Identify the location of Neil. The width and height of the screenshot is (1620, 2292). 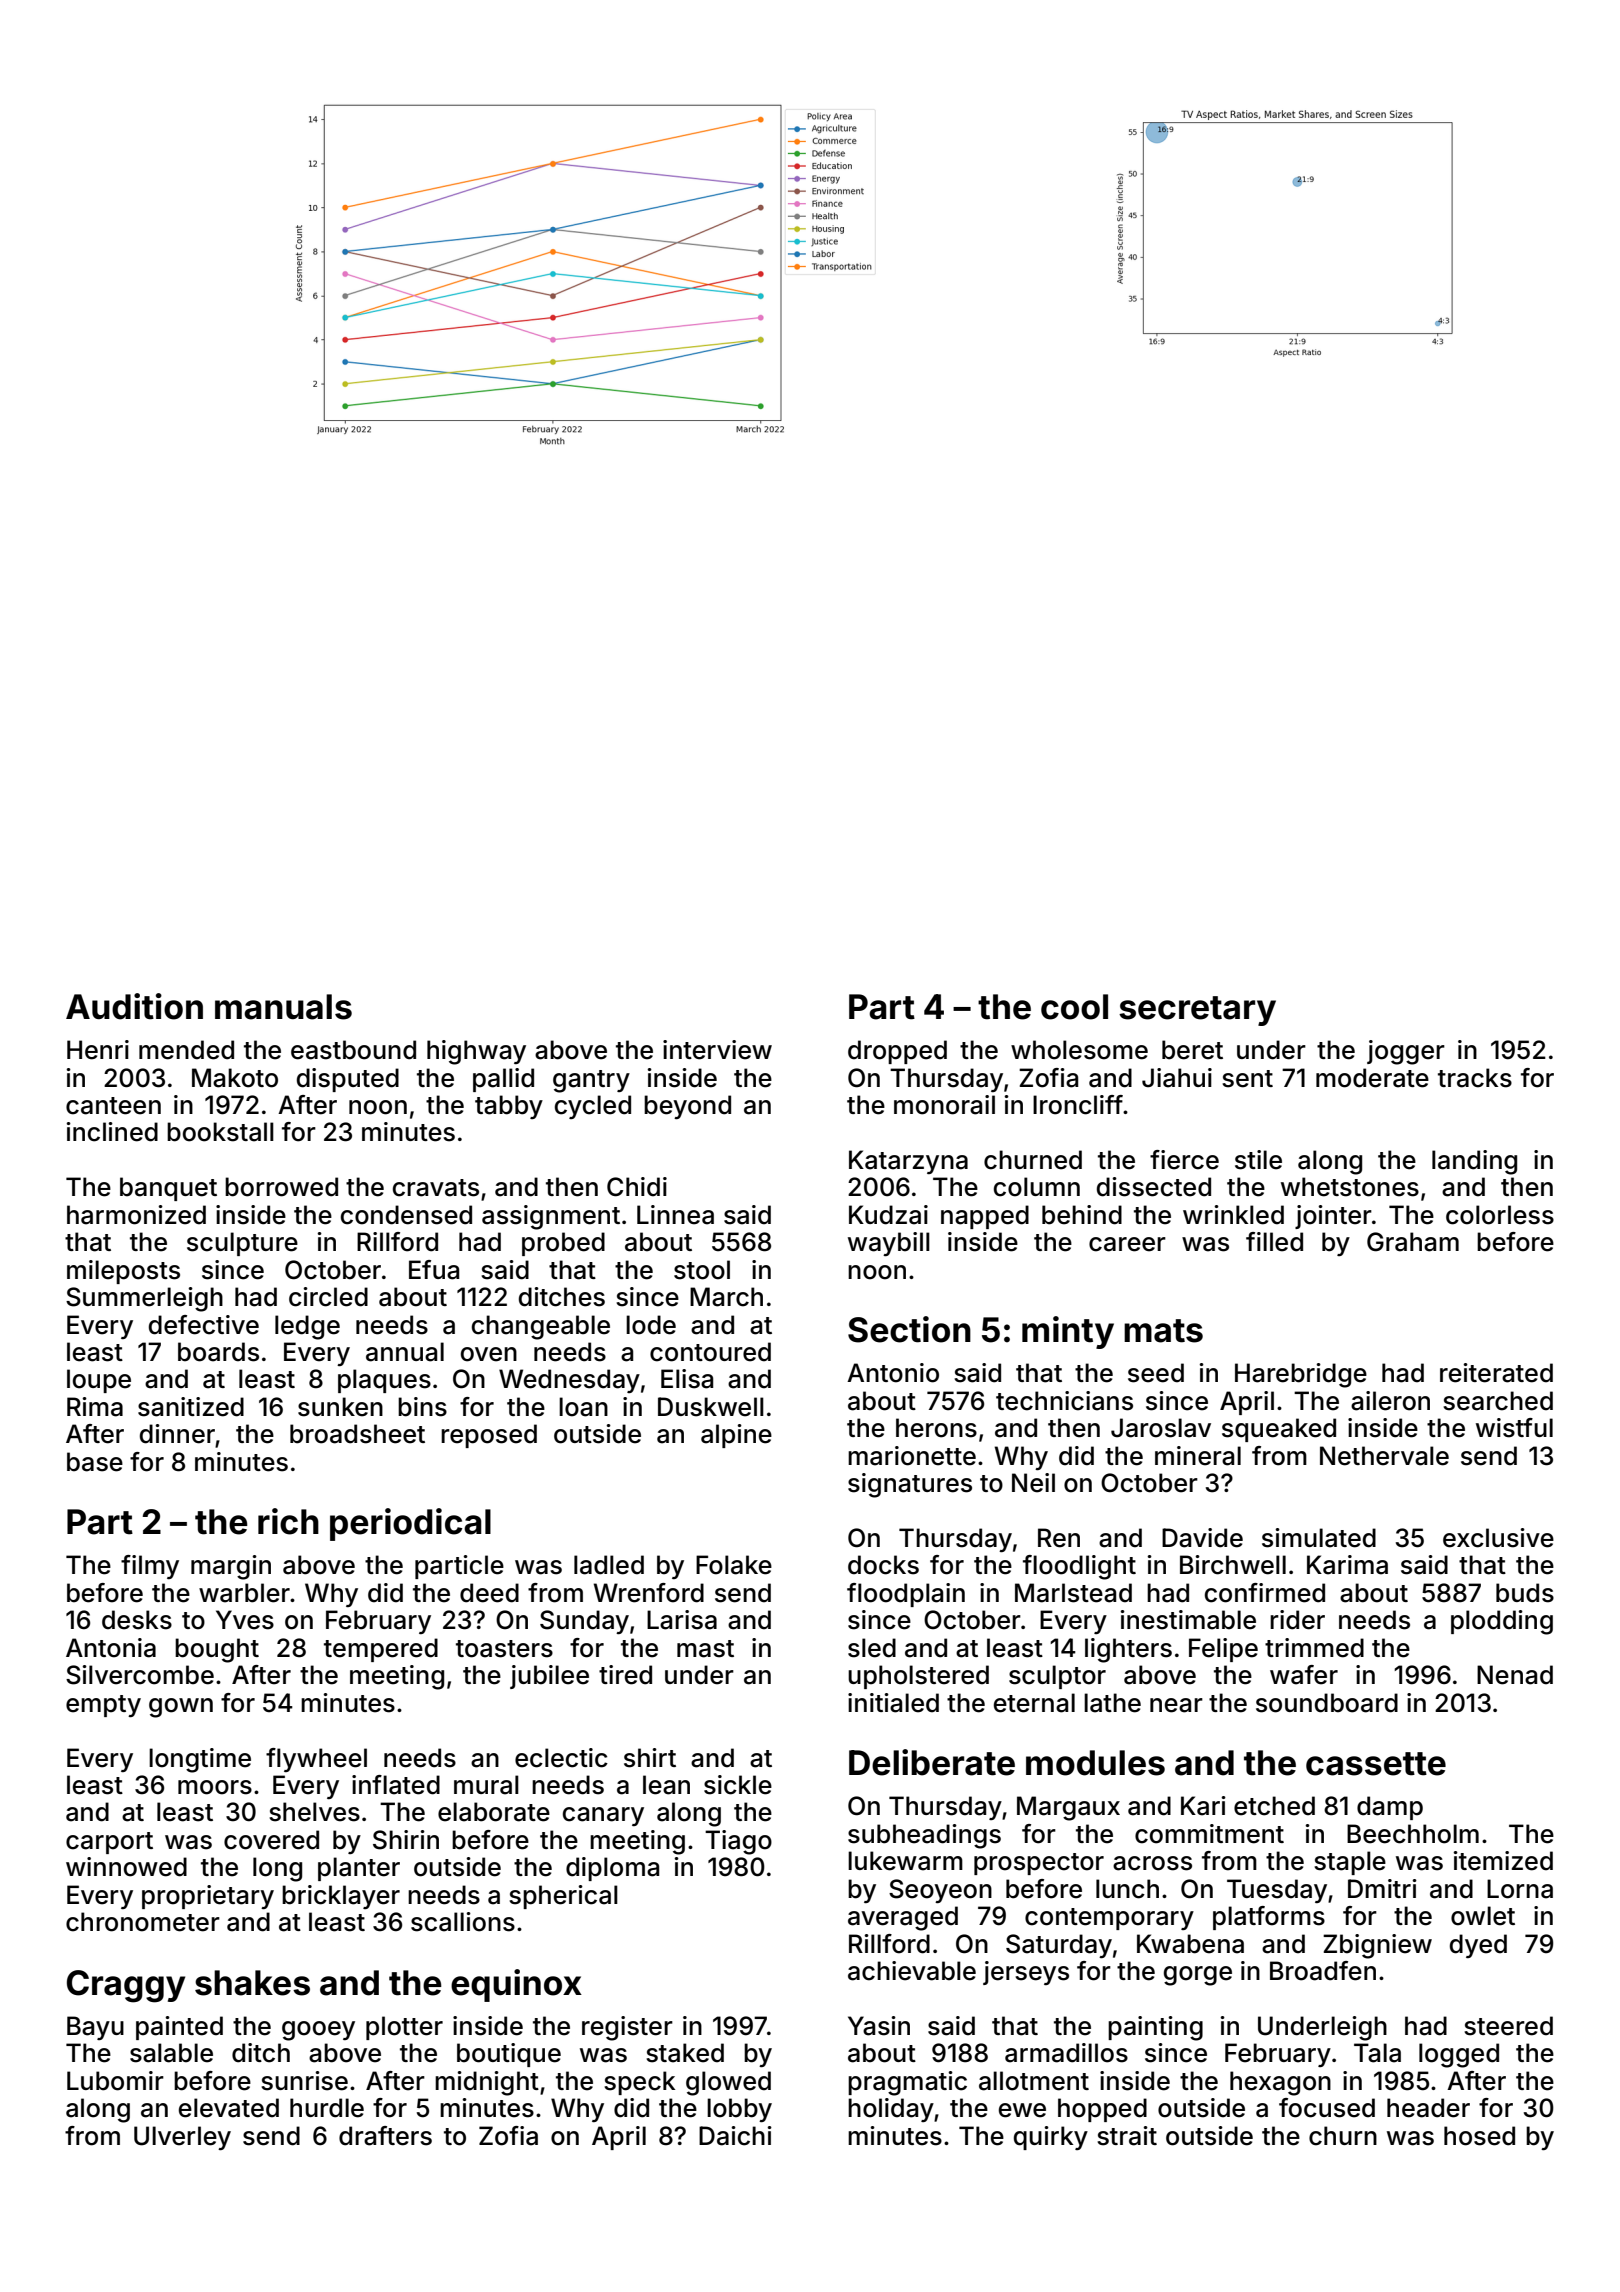
(1033, 1483).
